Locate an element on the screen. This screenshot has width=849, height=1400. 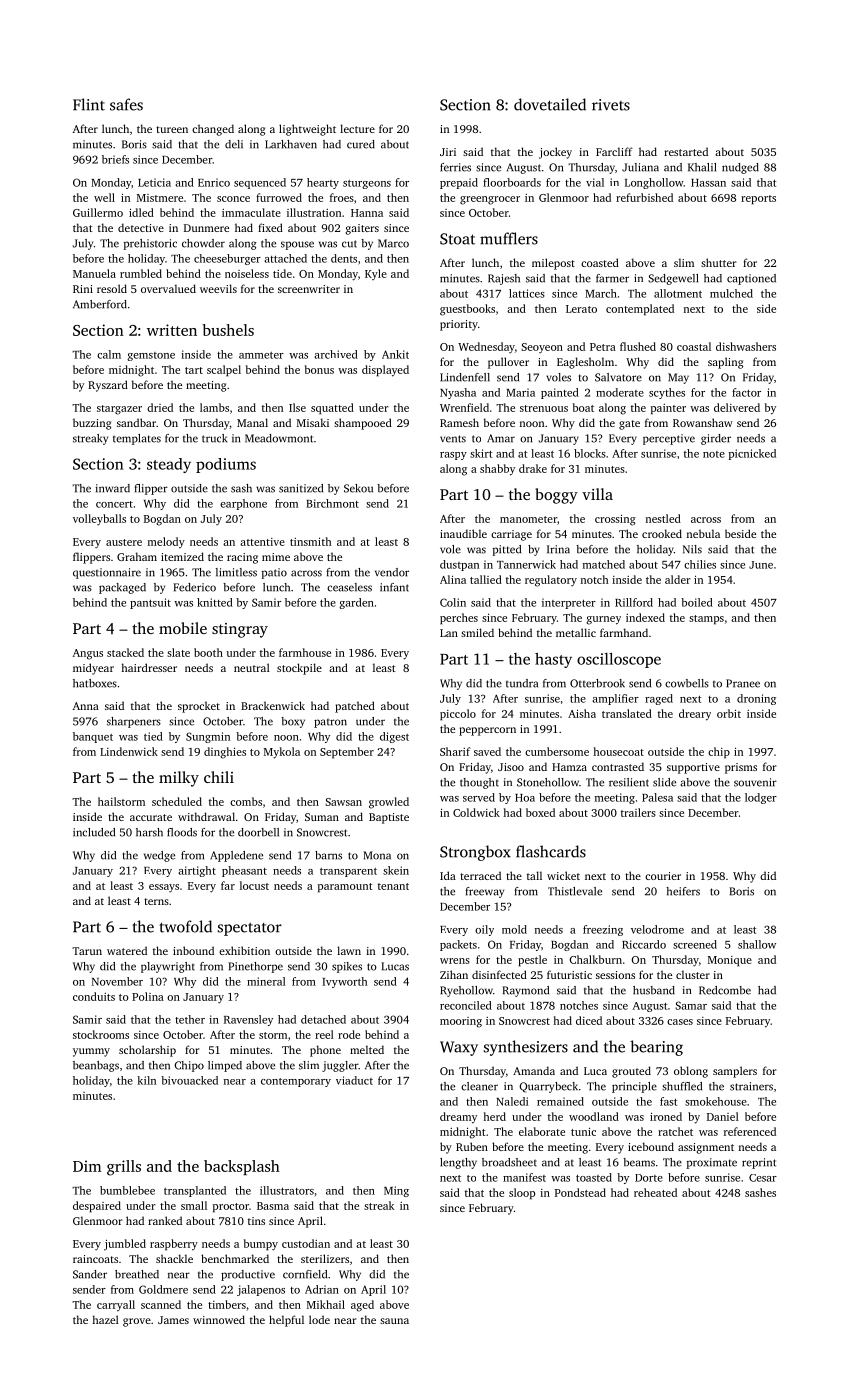
rivets is located at coordinates (611, 105).
